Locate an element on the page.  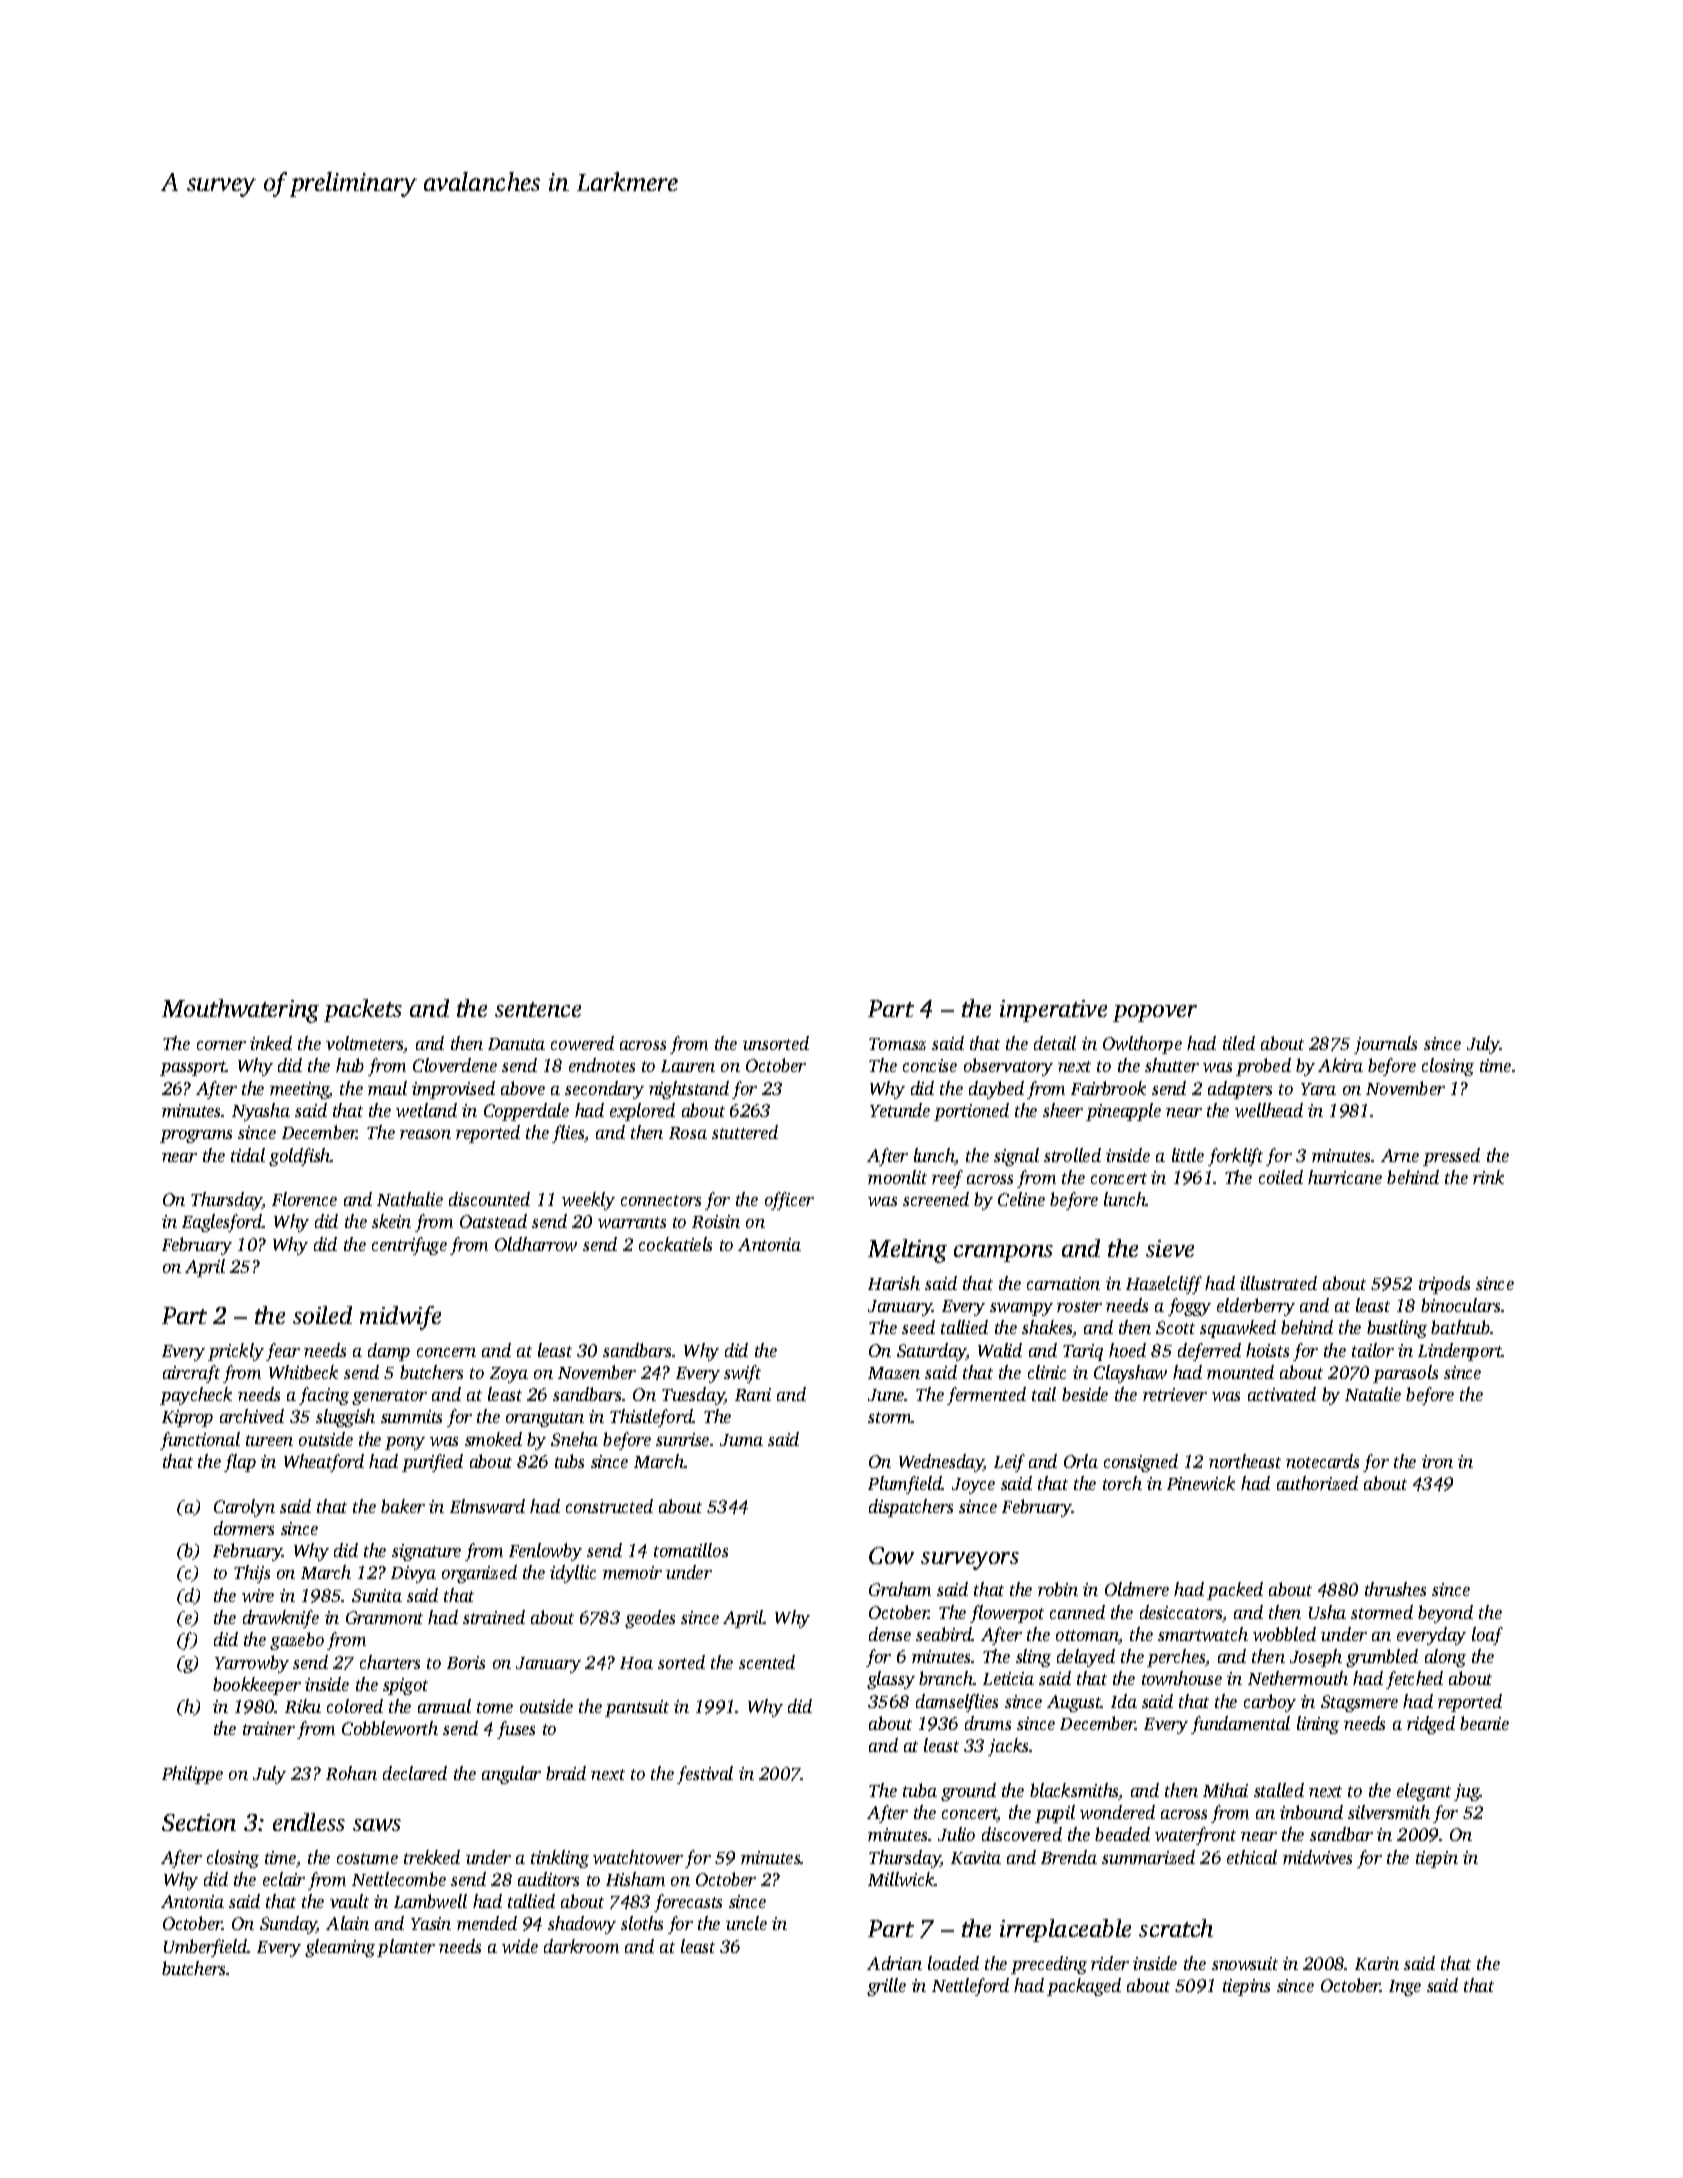
fetched is located at coordinates (1414, 1680).
